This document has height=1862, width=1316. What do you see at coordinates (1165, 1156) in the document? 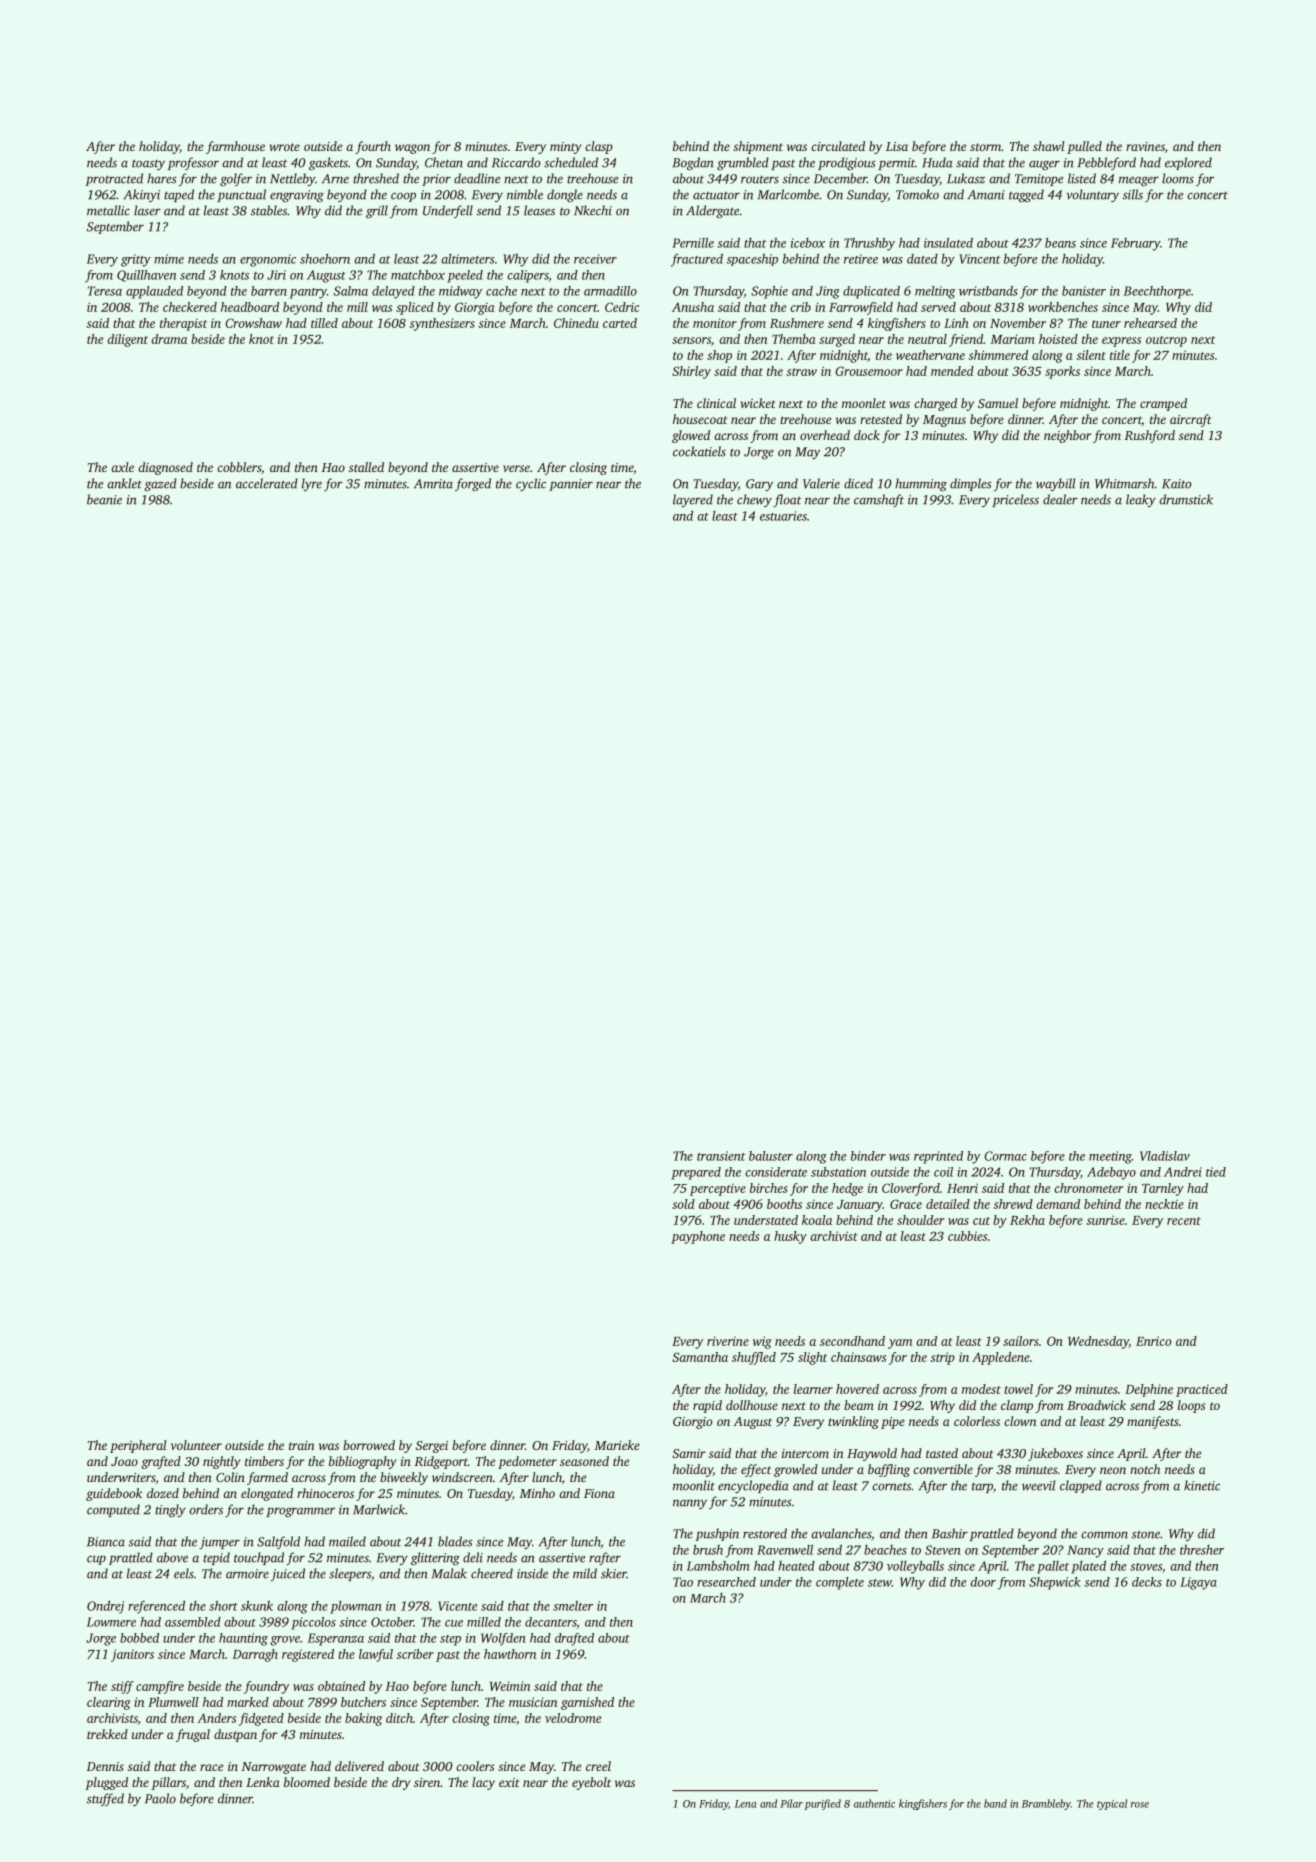
I see `Vladislav` at bounding box center [1165, 1156].
